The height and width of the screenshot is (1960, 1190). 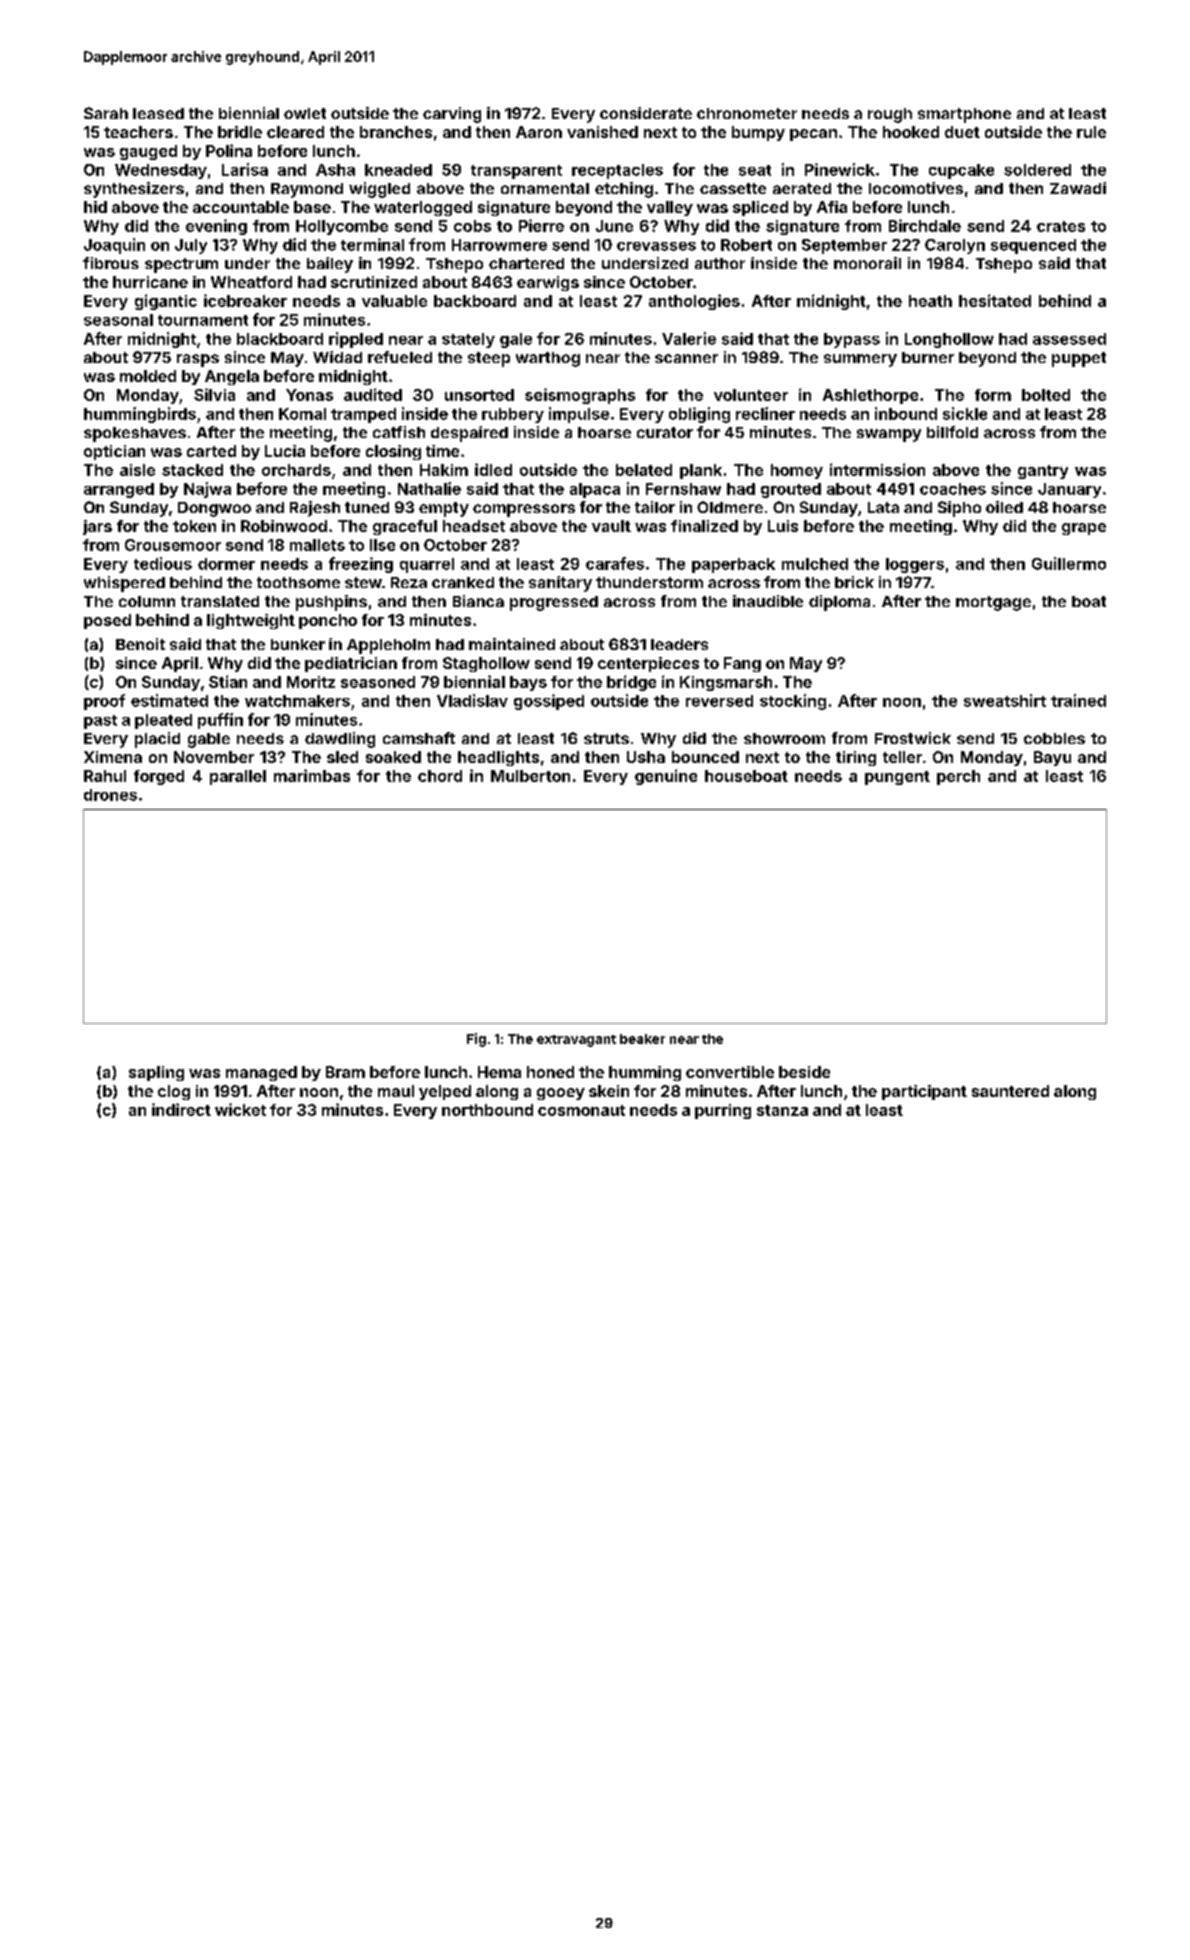 What do you see at coordinates (646, 113) in the screenshot?
I see `considerate` at bounding box center [646, 113].
